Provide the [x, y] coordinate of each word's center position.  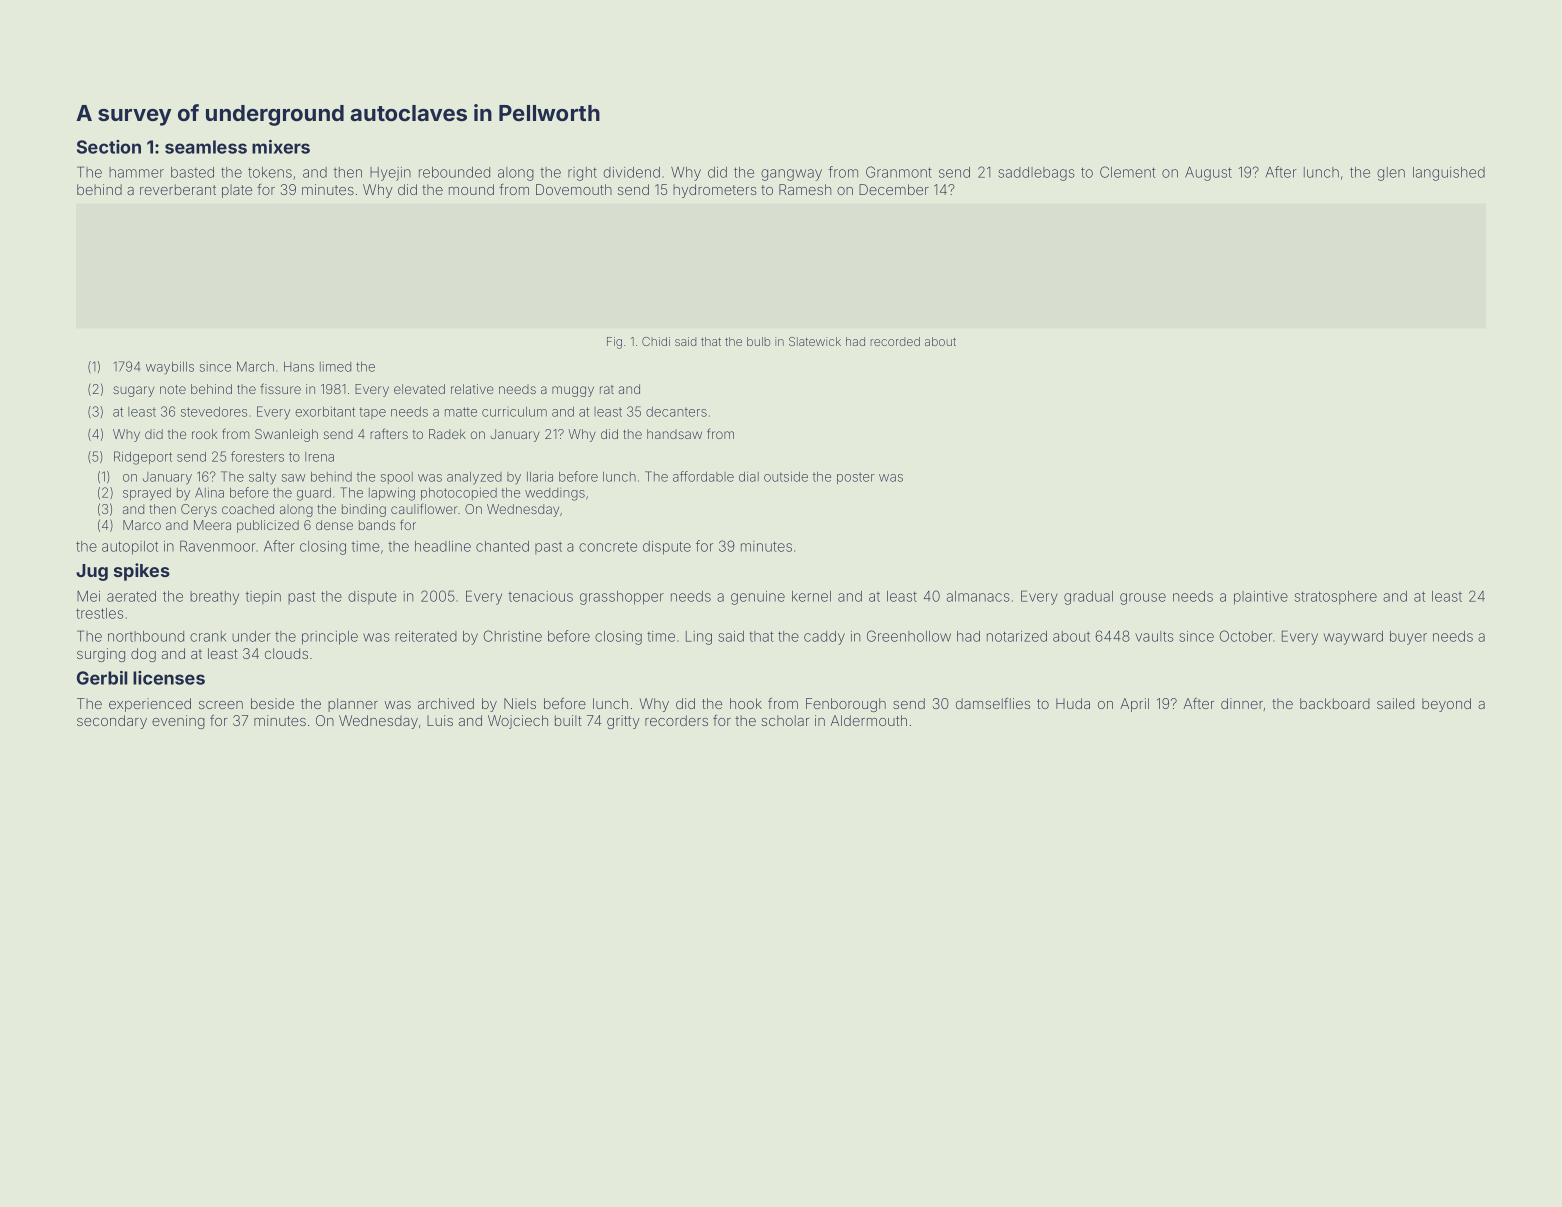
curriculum [514, 412]
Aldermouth [868, 720]
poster [855, 478]
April [1134, 705]
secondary [112, 722]
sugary [133, 391]
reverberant [178, 189]
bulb [758, 341]
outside [786, 476]
